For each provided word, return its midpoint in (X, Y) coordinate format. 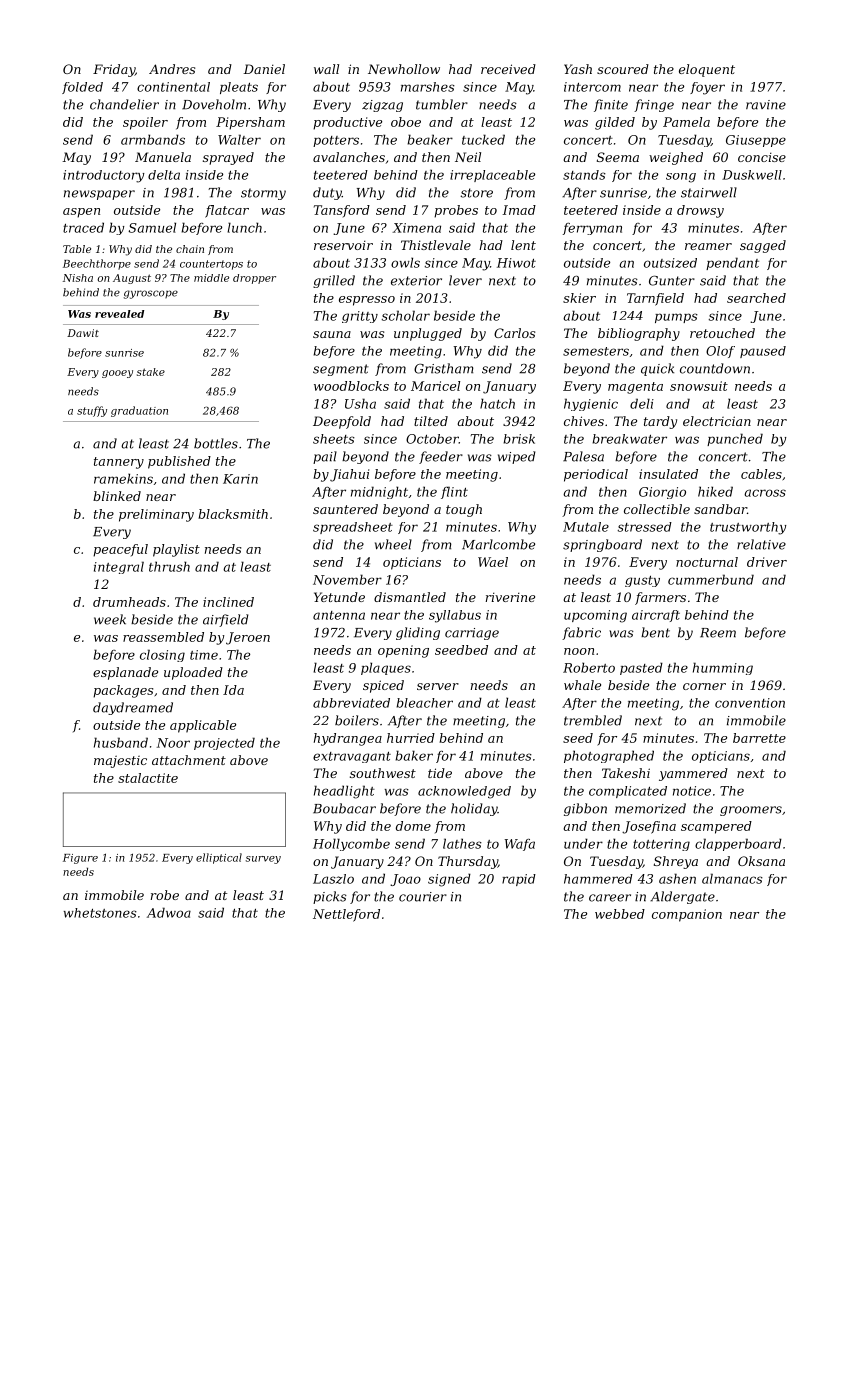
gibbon (585, 809)
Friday (114, 70)
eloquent (707, 70)
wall (326, 69)
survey (263, 860)
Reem (718, 633)
